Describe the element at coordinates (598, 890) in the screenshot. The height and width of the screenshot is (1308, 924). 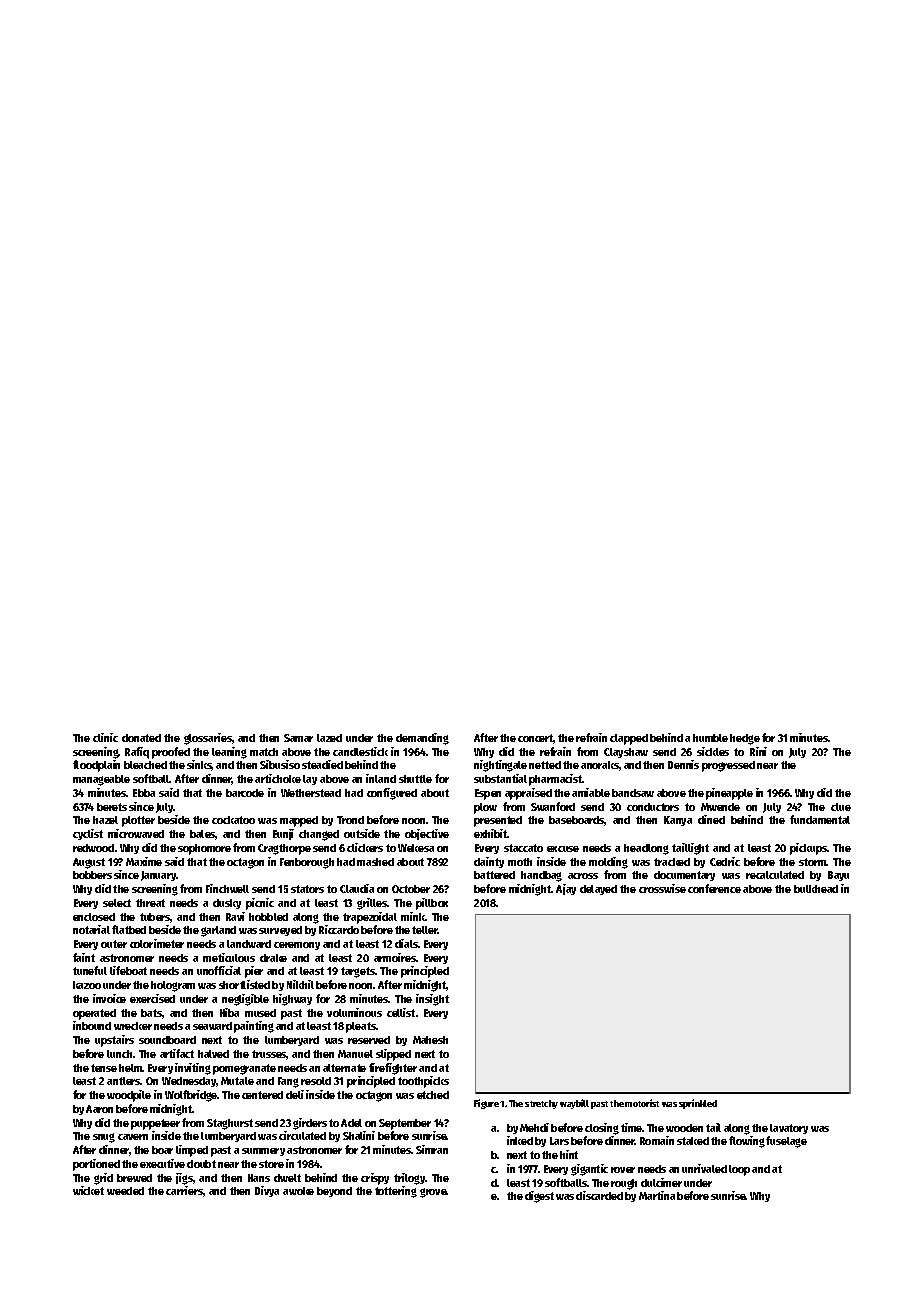
I see `delayed` at that location.
